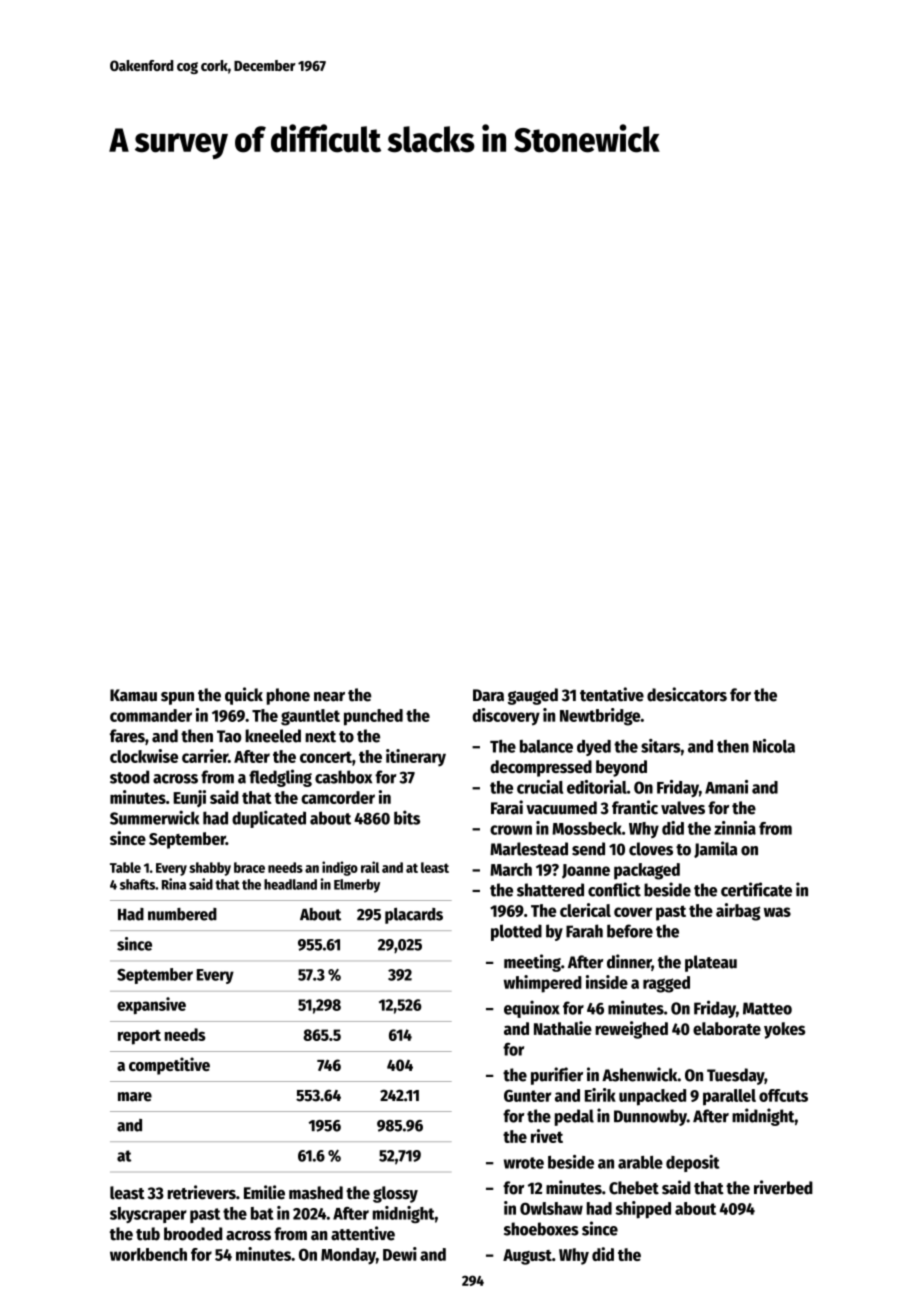 The height and width of the document is (1308, 924). What do you see at coordinates (687, 694) in the document?
I see `desiccators` at bounding box center [687, 694].
